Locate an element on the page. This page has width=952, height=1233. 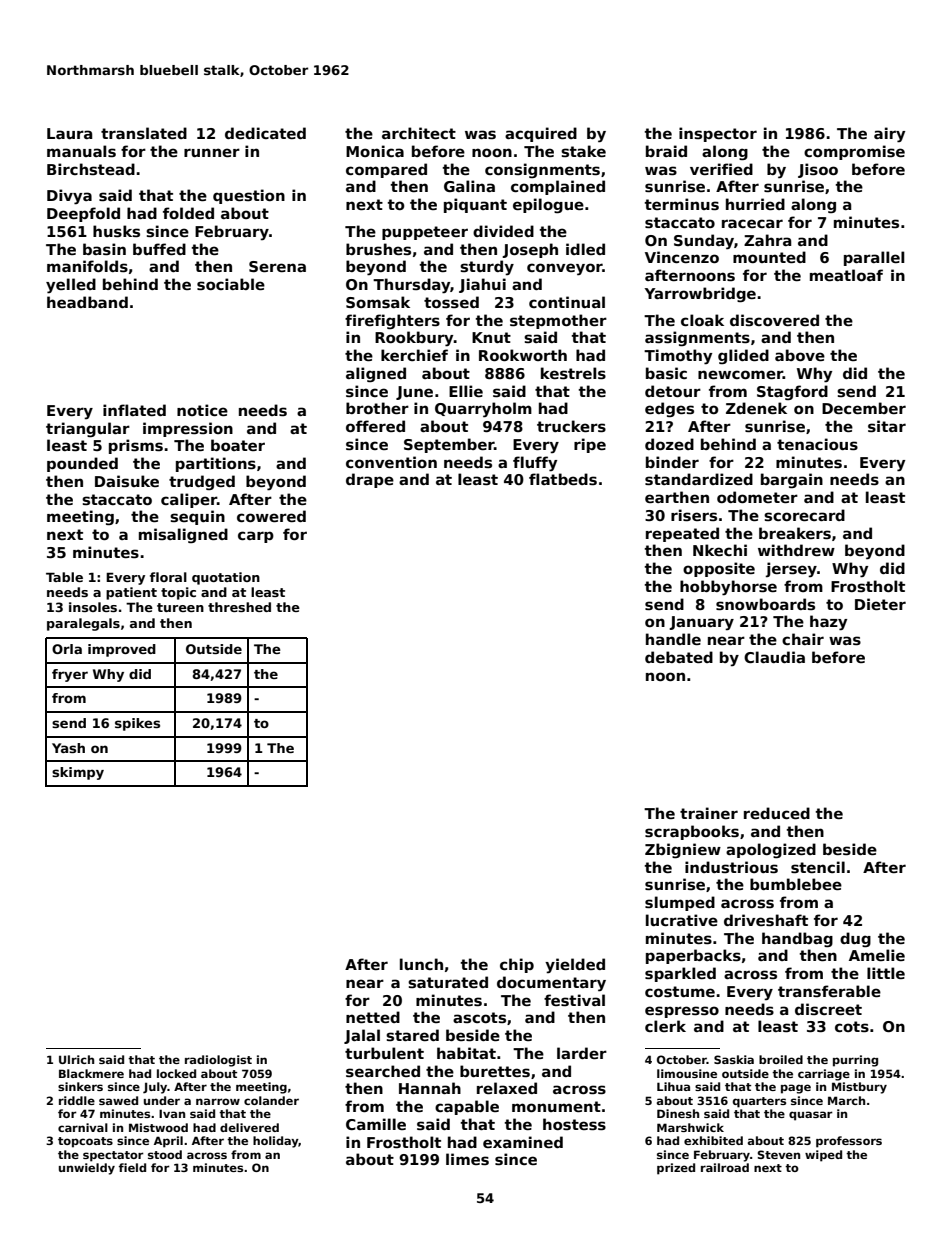
architect is located at coordinates (419, 133).
